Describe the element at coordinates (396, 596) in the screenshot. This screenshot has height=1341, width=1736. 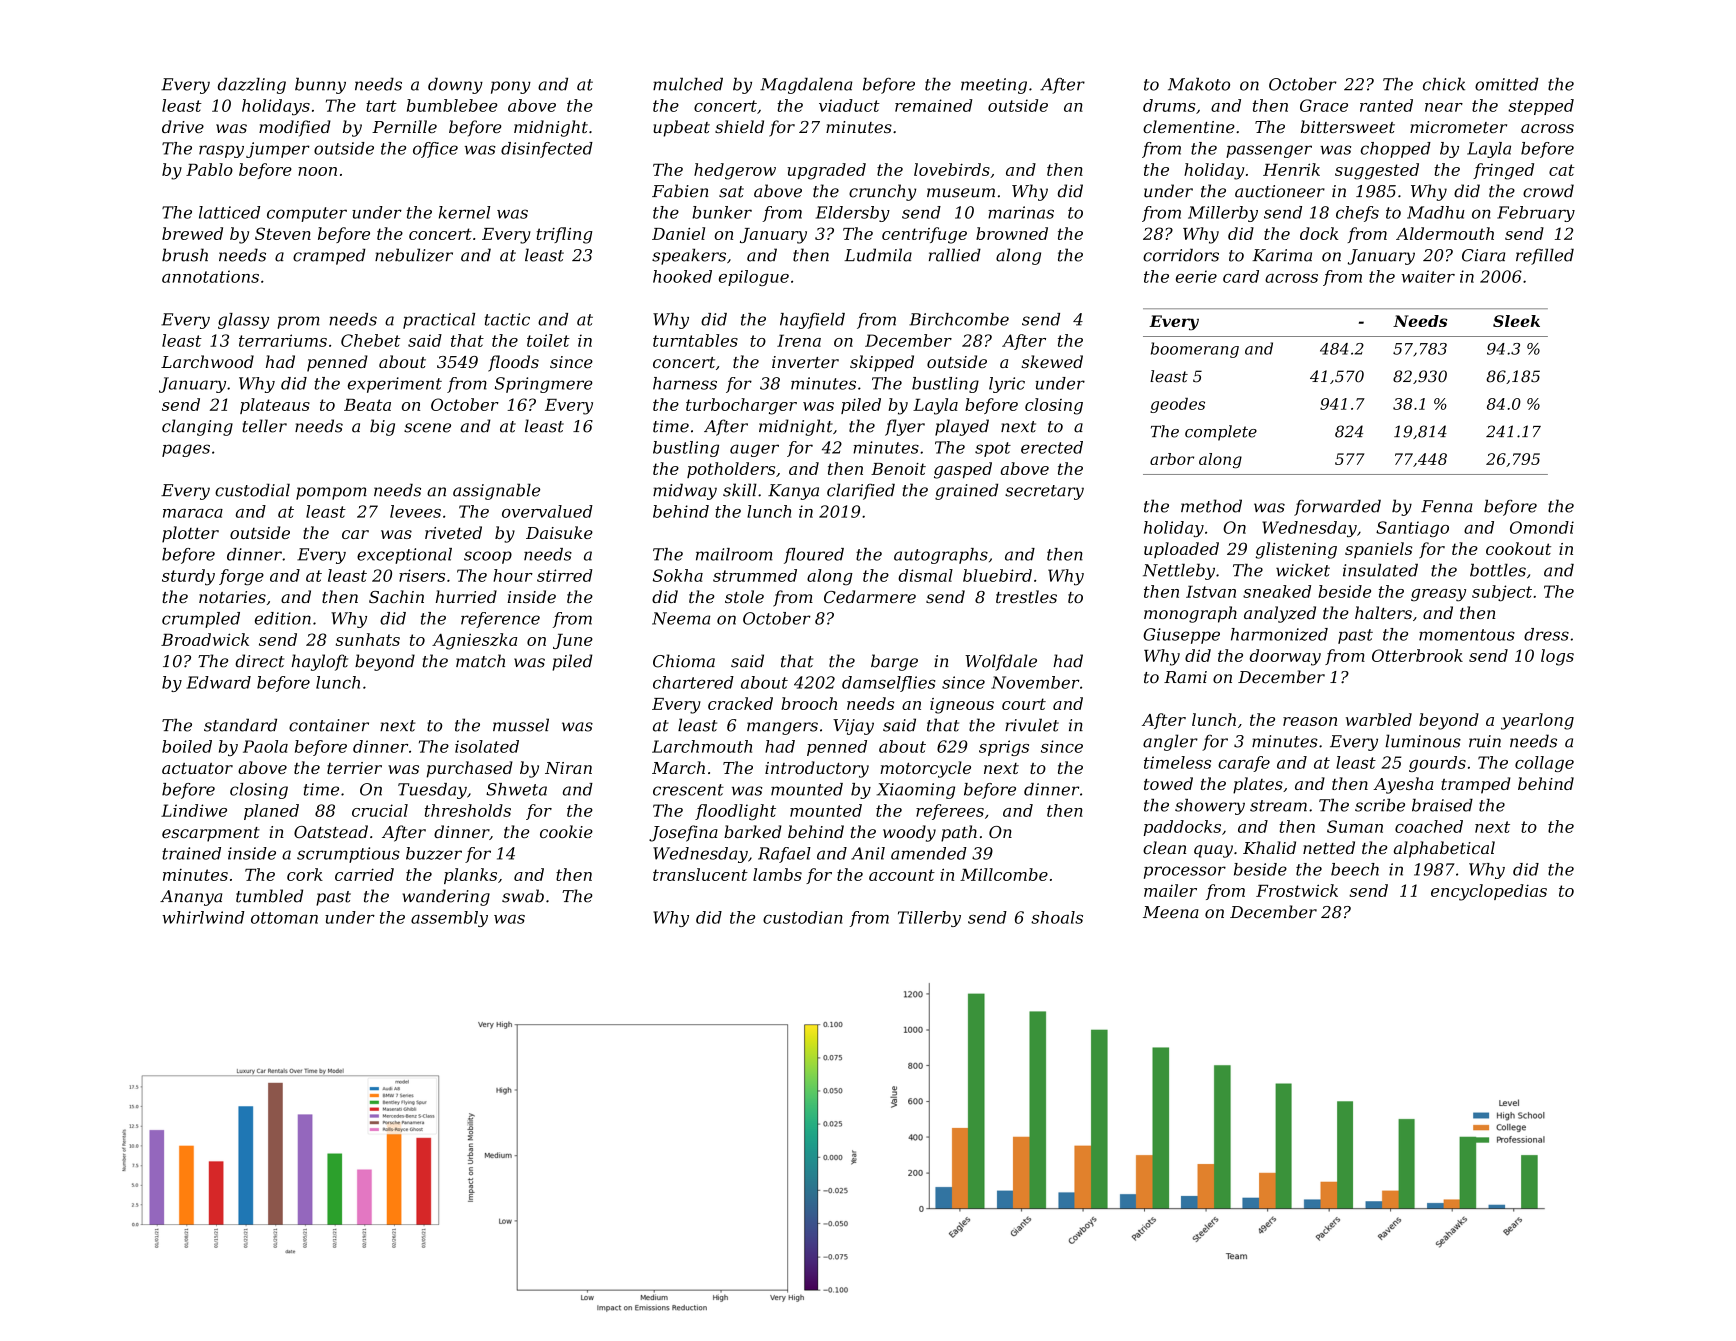
I see `Sachin` at that location.
